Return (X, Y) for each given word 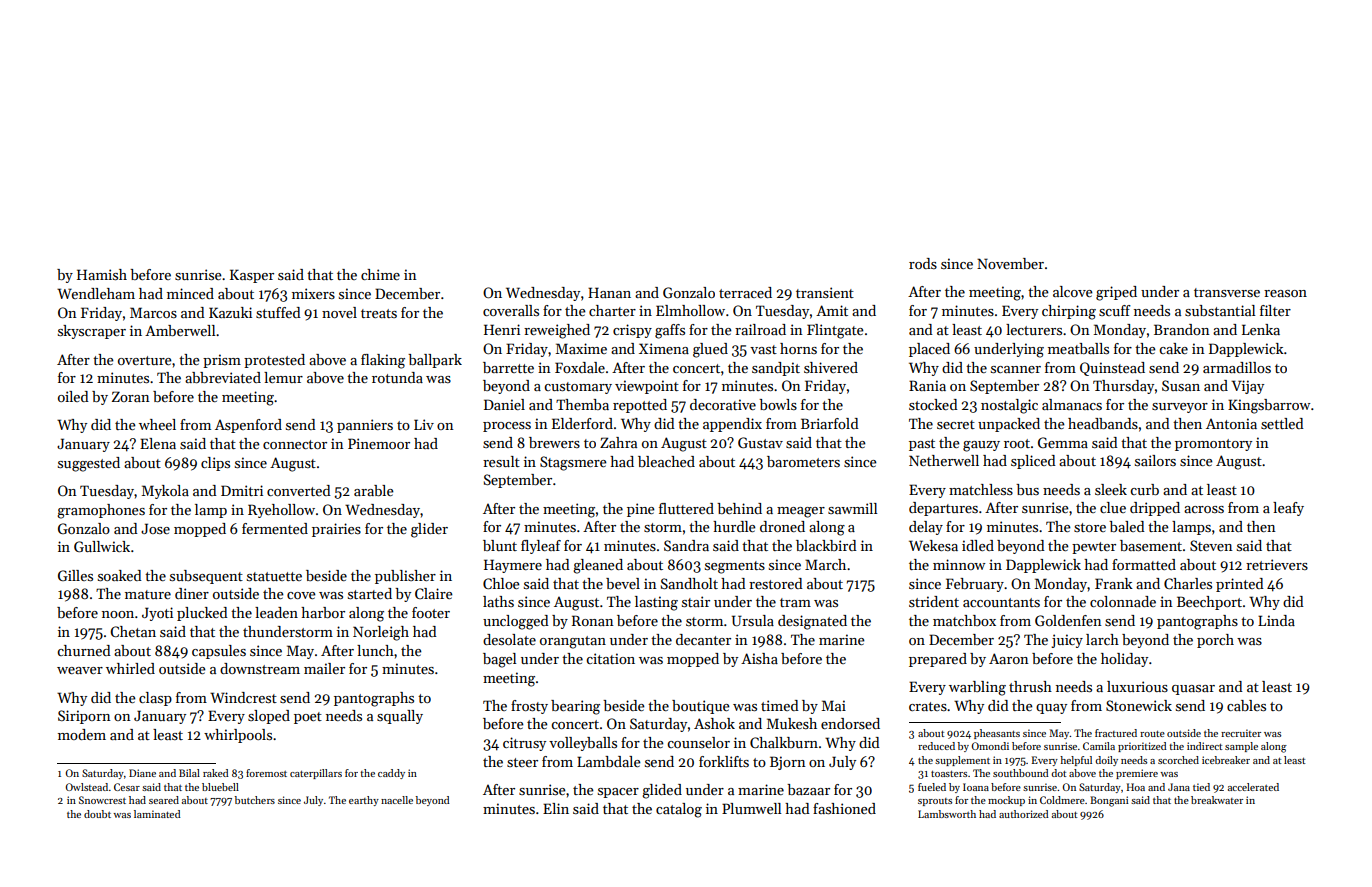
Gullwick (102, 546)
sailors (1155, 460)
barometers (803, 461)
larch (1102, 639)
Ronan (593, 620)
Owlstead (86, 787)
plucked (202, 614)
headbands (1103, 423)
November (1010, 263)
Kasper (252, 276)
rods (923, 263)
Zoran (131, 396)
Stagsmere (573, 463)
